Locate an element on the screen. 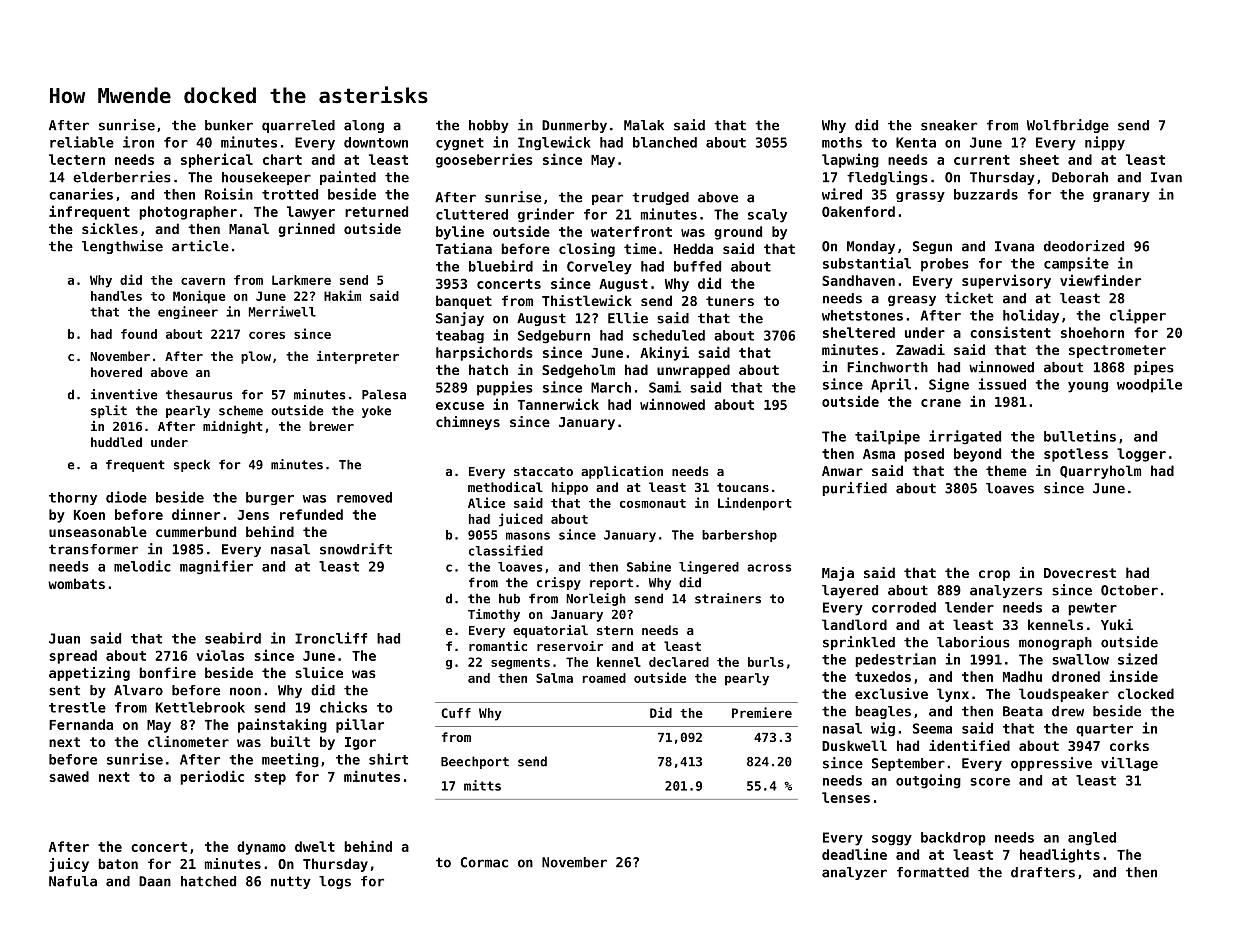 Image resolution: width=1233 pixels, height=952 pixels. Dunmerby is located at coordinates (574, 126).
